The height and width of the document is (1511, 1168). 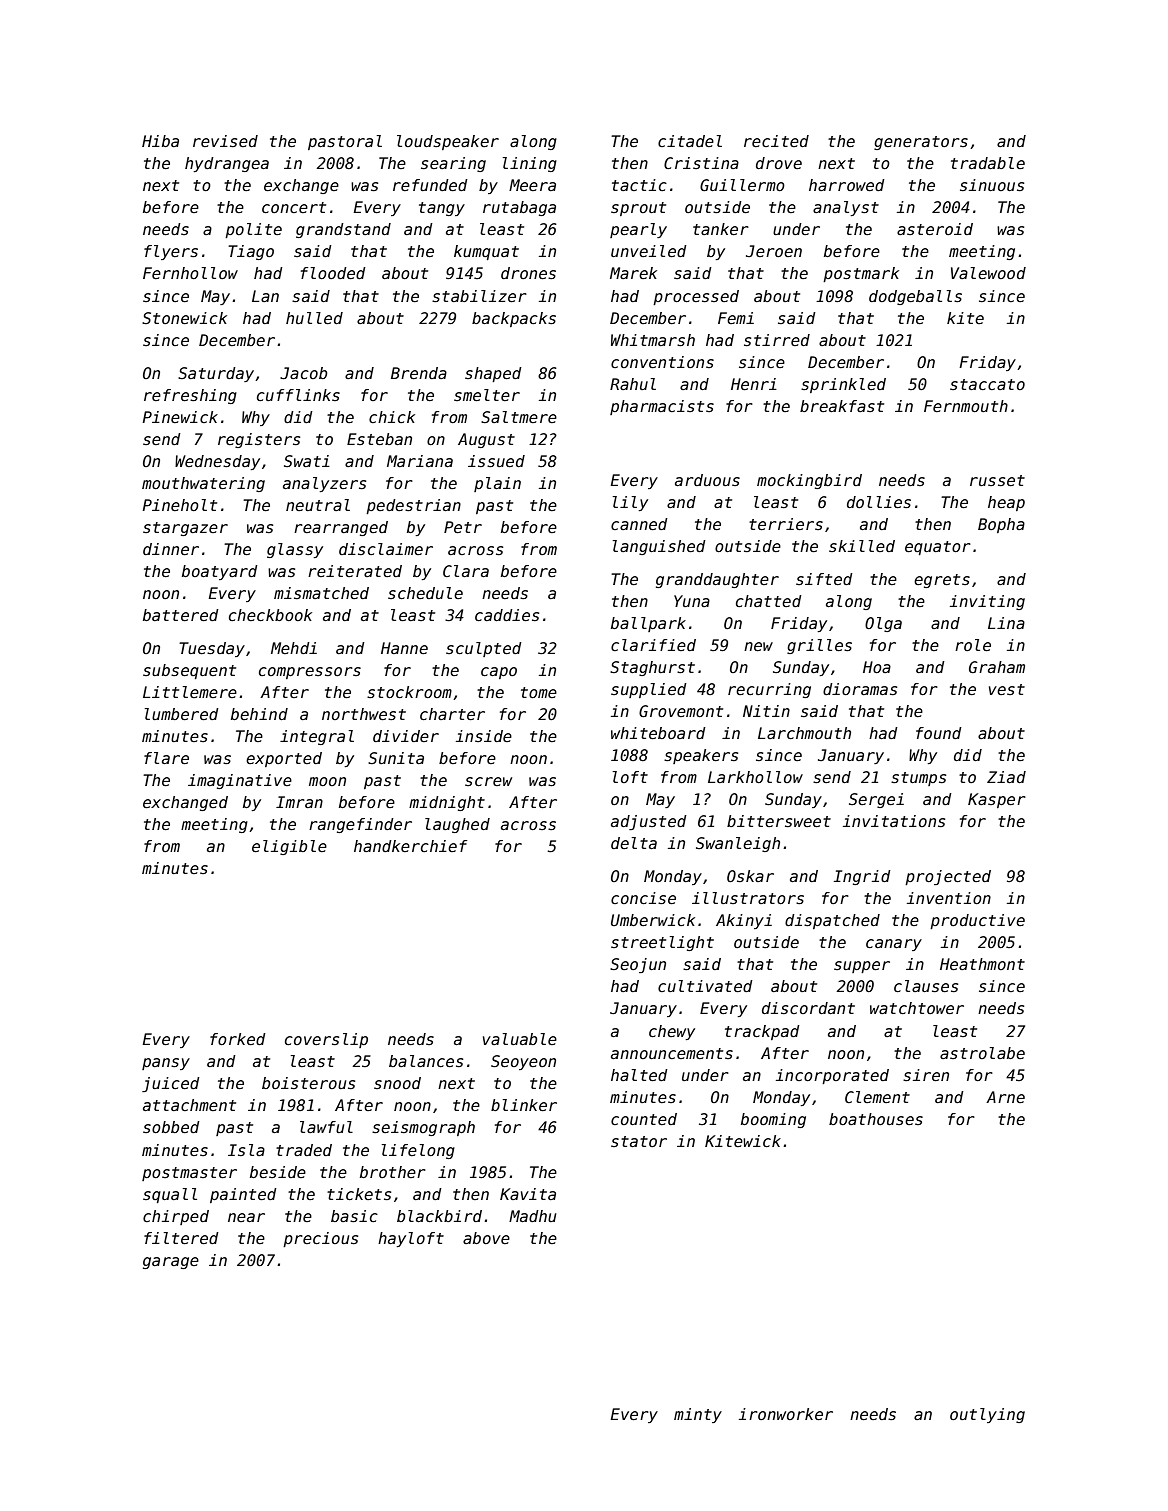 I want to click on loudspeaker, so click(x=448, y=142).
